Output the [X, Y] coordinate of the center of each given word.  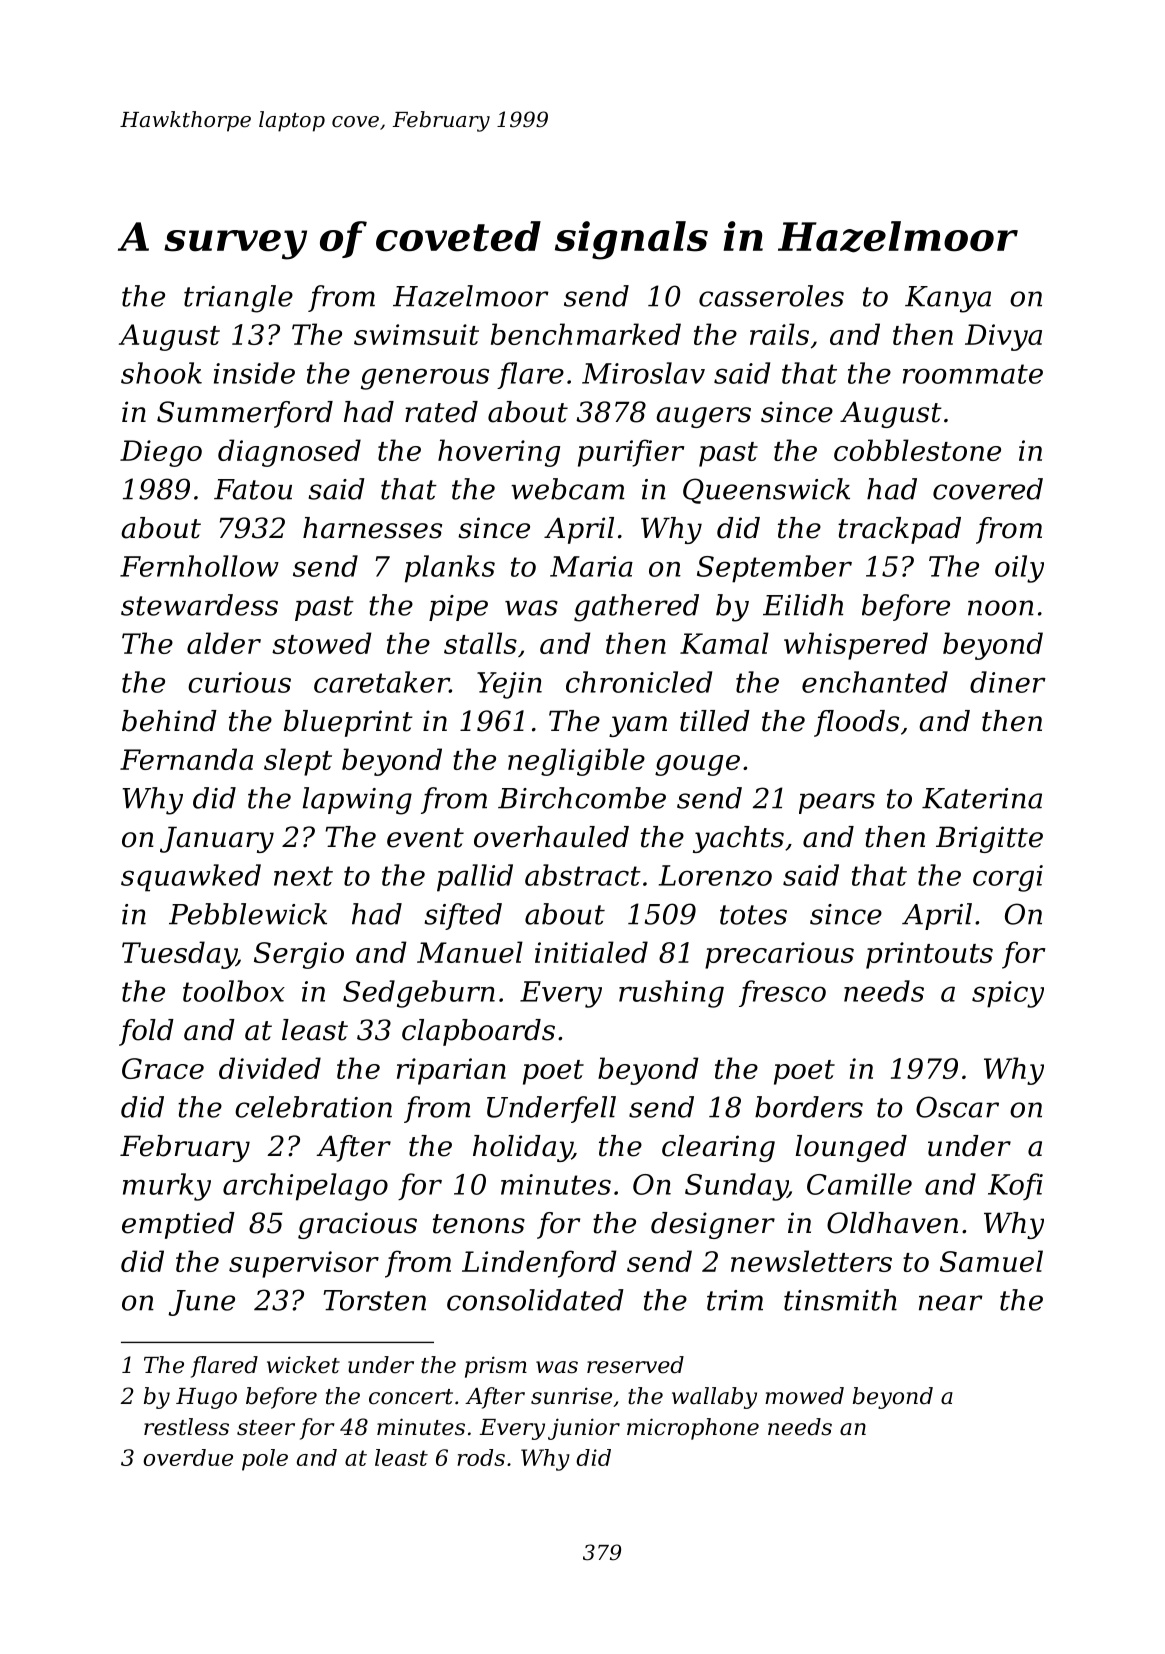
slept [298, 762]
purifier [631, 453]
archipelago [305, 1187]
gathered [636, 608]
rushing [671, 994]
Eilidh [803, 605]
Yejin [509, 685]
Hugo [206, 1398]
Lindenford [539, 1264]
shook [161, 373]
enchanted [875, 682]
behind [169, 721]
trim [735, 1300]
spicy [1008, 994]
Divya [1003, 337]
